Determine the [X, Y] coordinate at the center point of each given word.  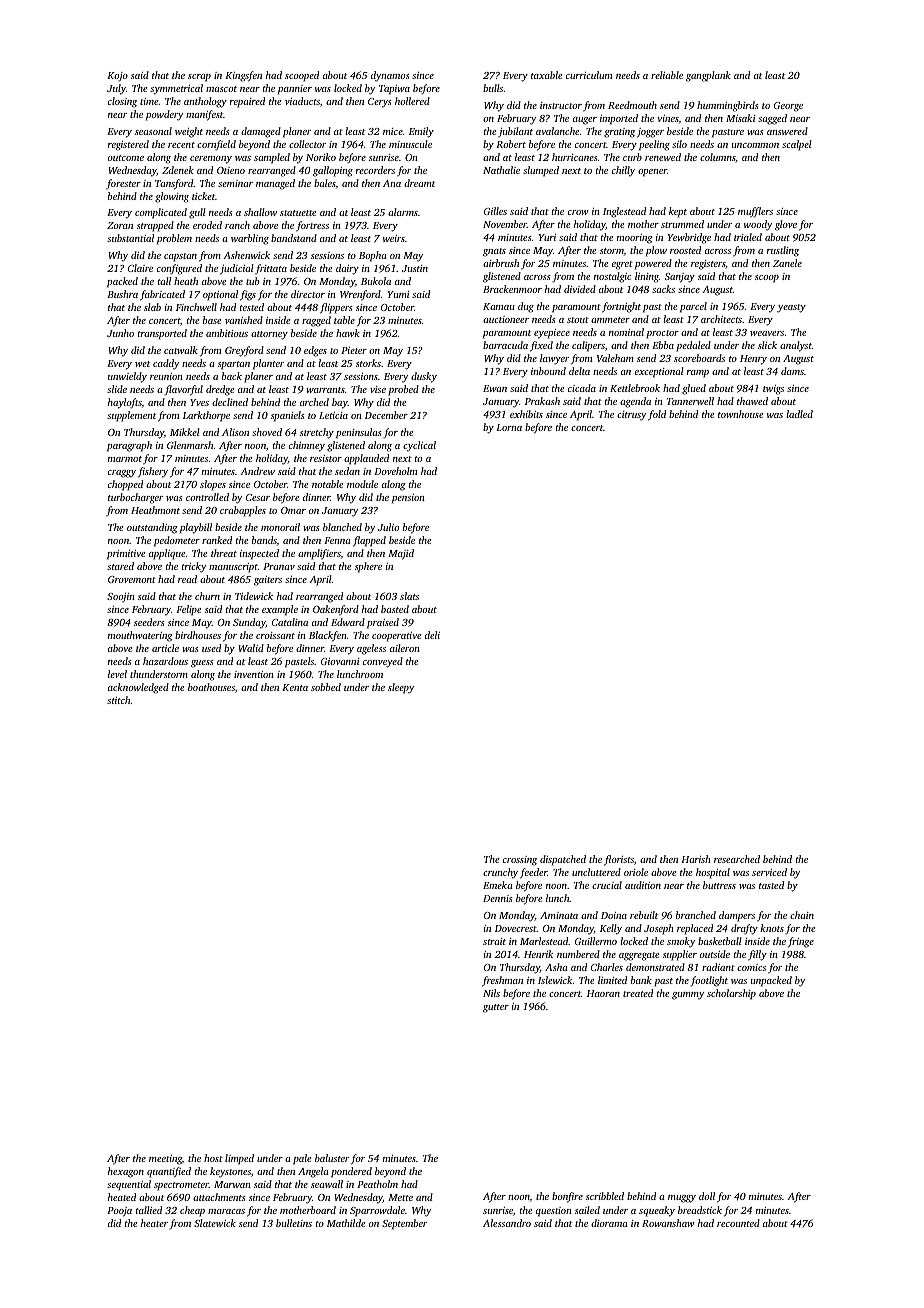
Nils [491, 993]
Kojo [117, 77]
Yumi [398, 294]
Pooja [119, 1212]
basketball [720, 941]
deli [432, 635]
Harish [696, 859]
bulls [493, 88]
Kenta [295, 687]
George [788, 107]
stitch [119, 700]
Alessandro [507, 1223]
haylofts [125, 403]
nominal [626, 332]
